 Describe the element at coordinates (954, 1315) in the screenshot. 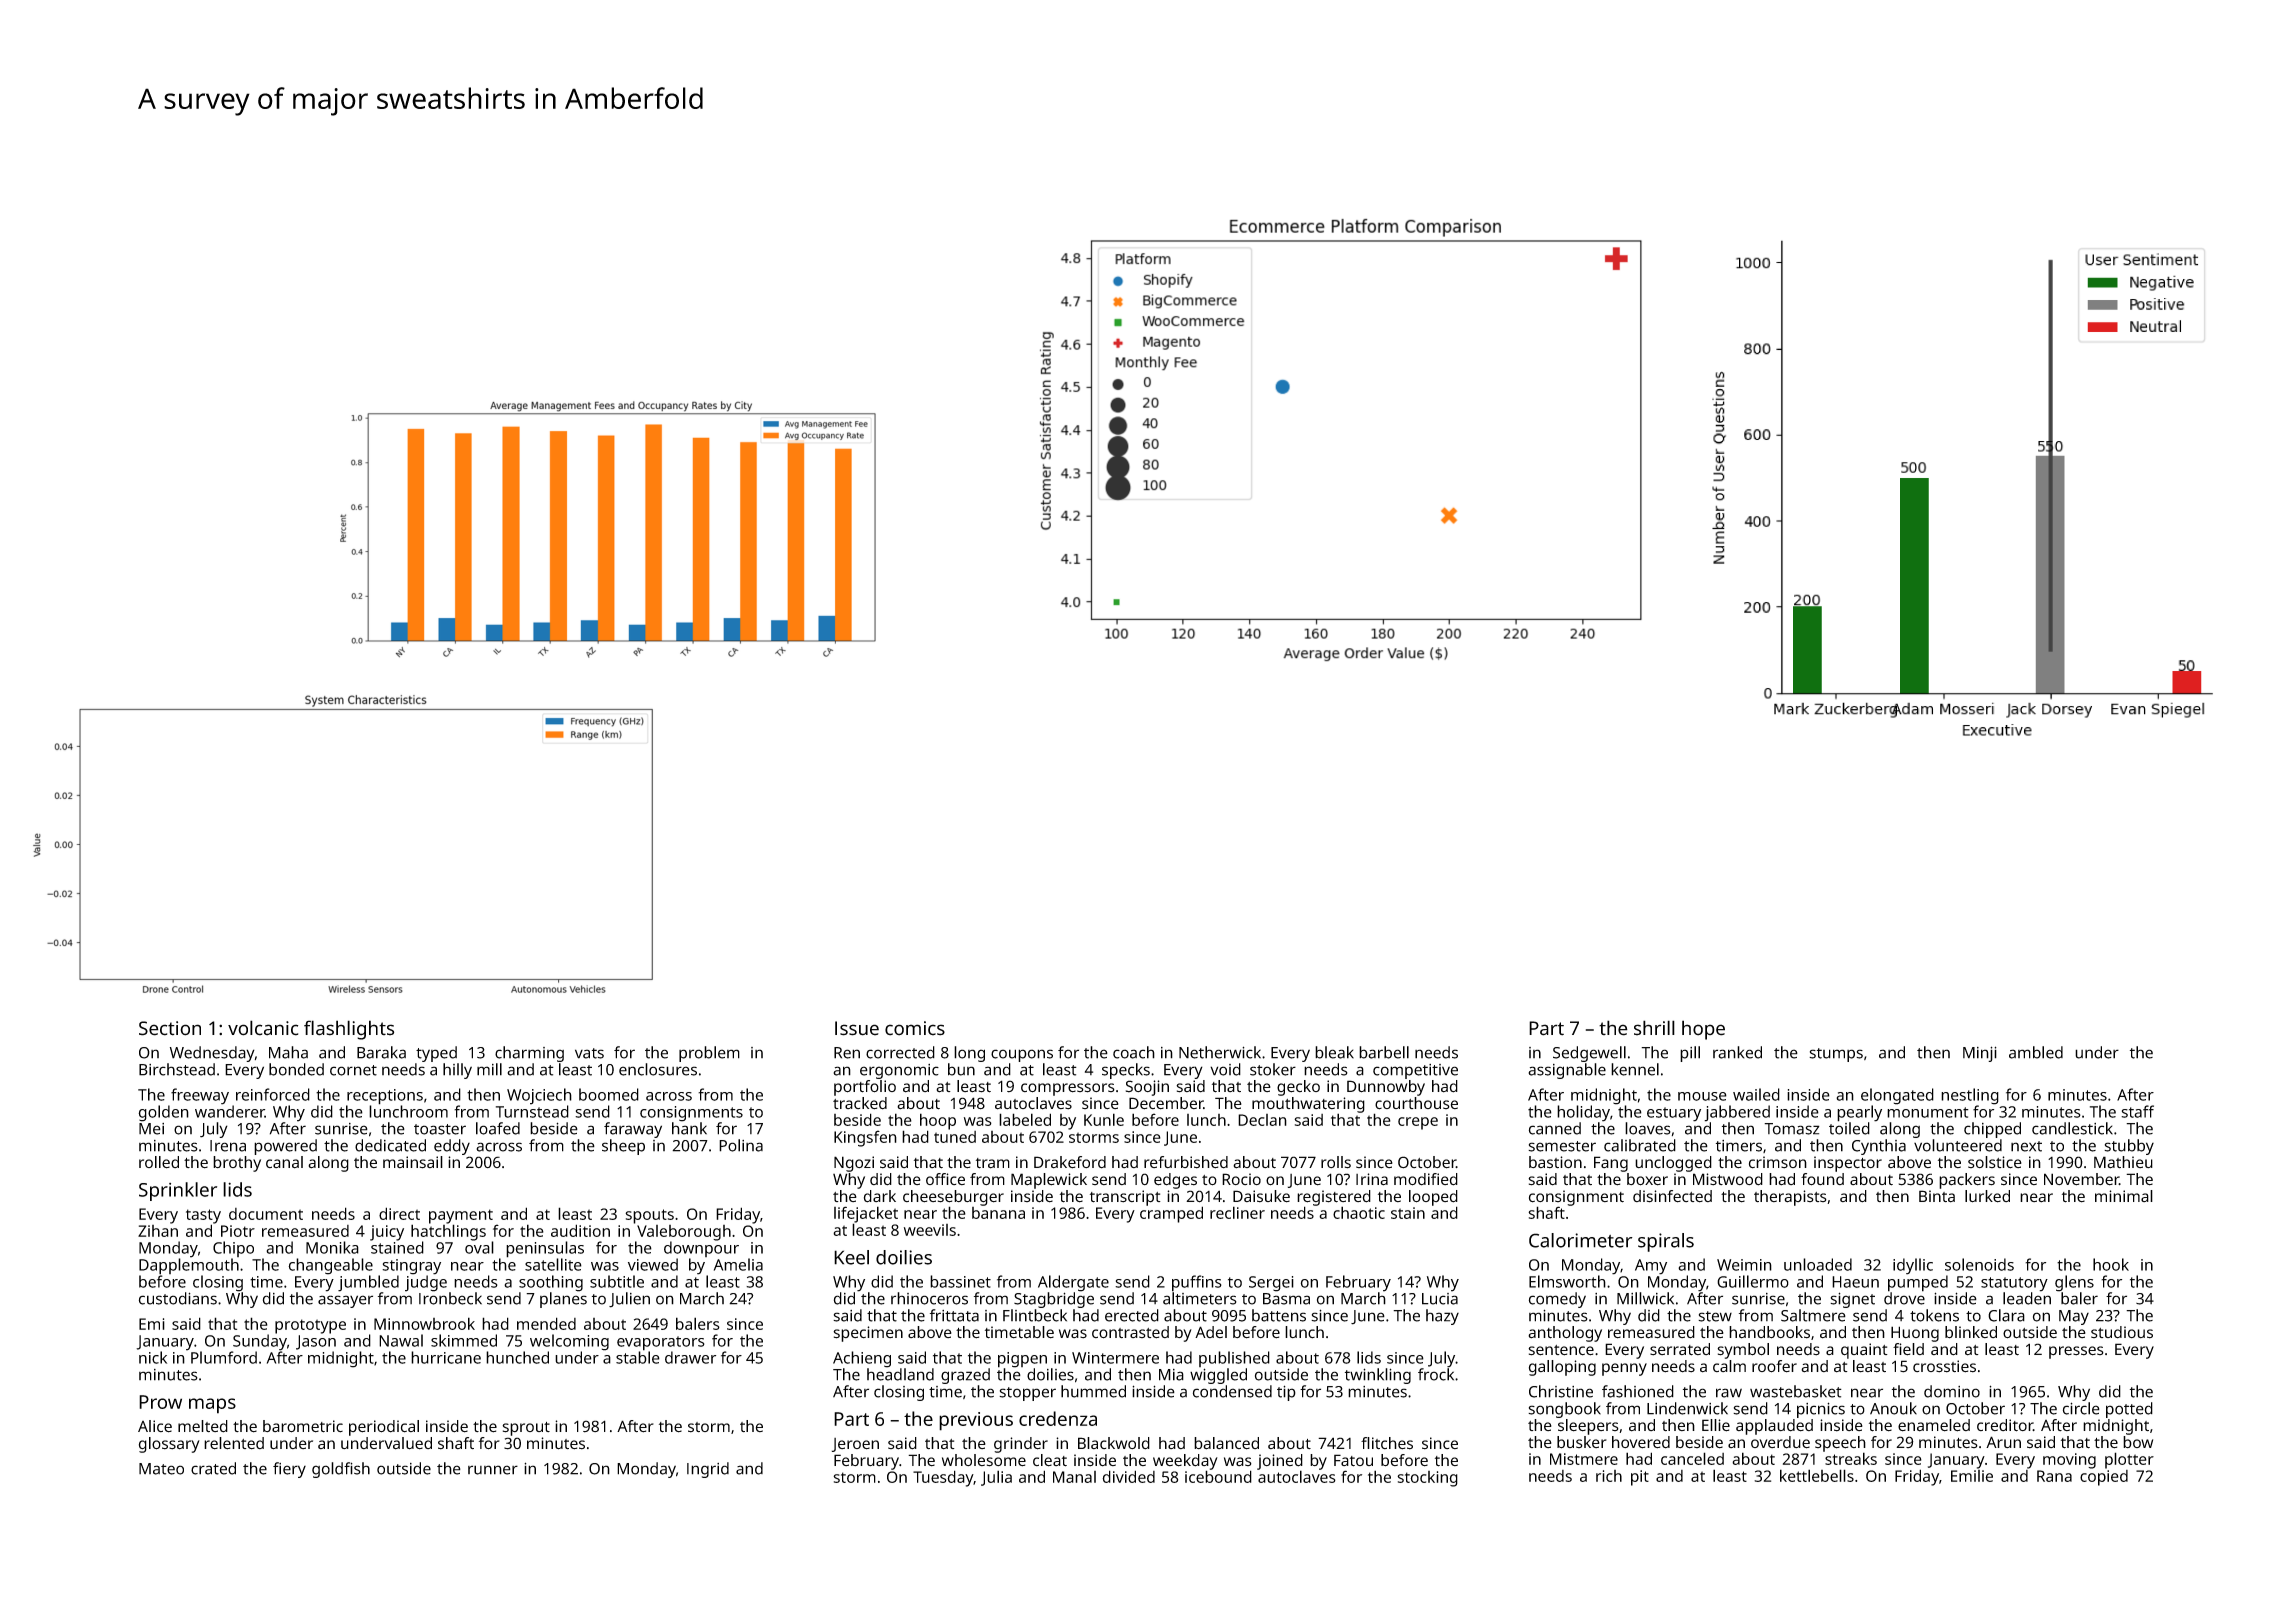

I see `frittata` at that location.
